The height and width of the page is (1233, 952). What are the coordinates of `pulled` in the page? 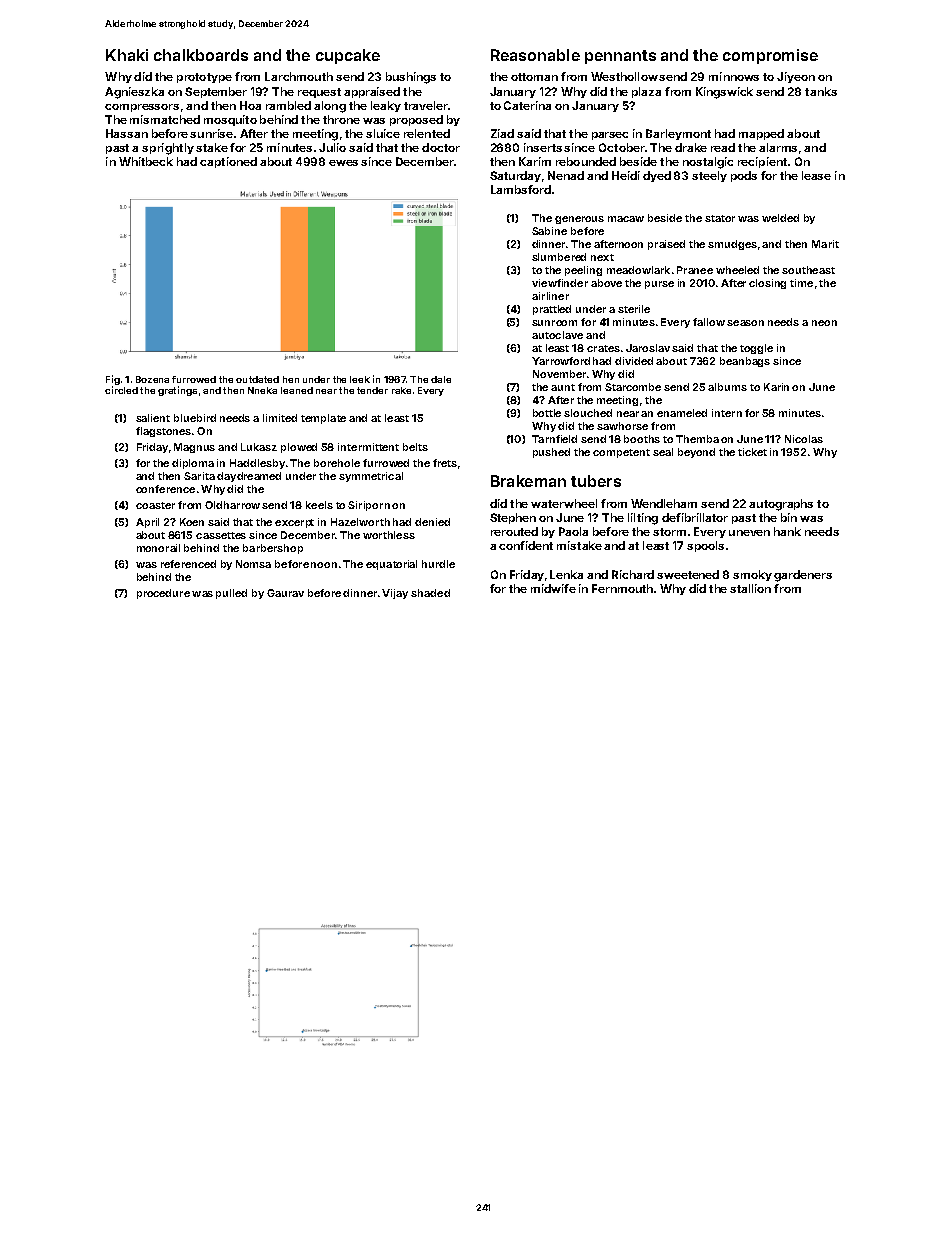 It's located at (231, 594).
